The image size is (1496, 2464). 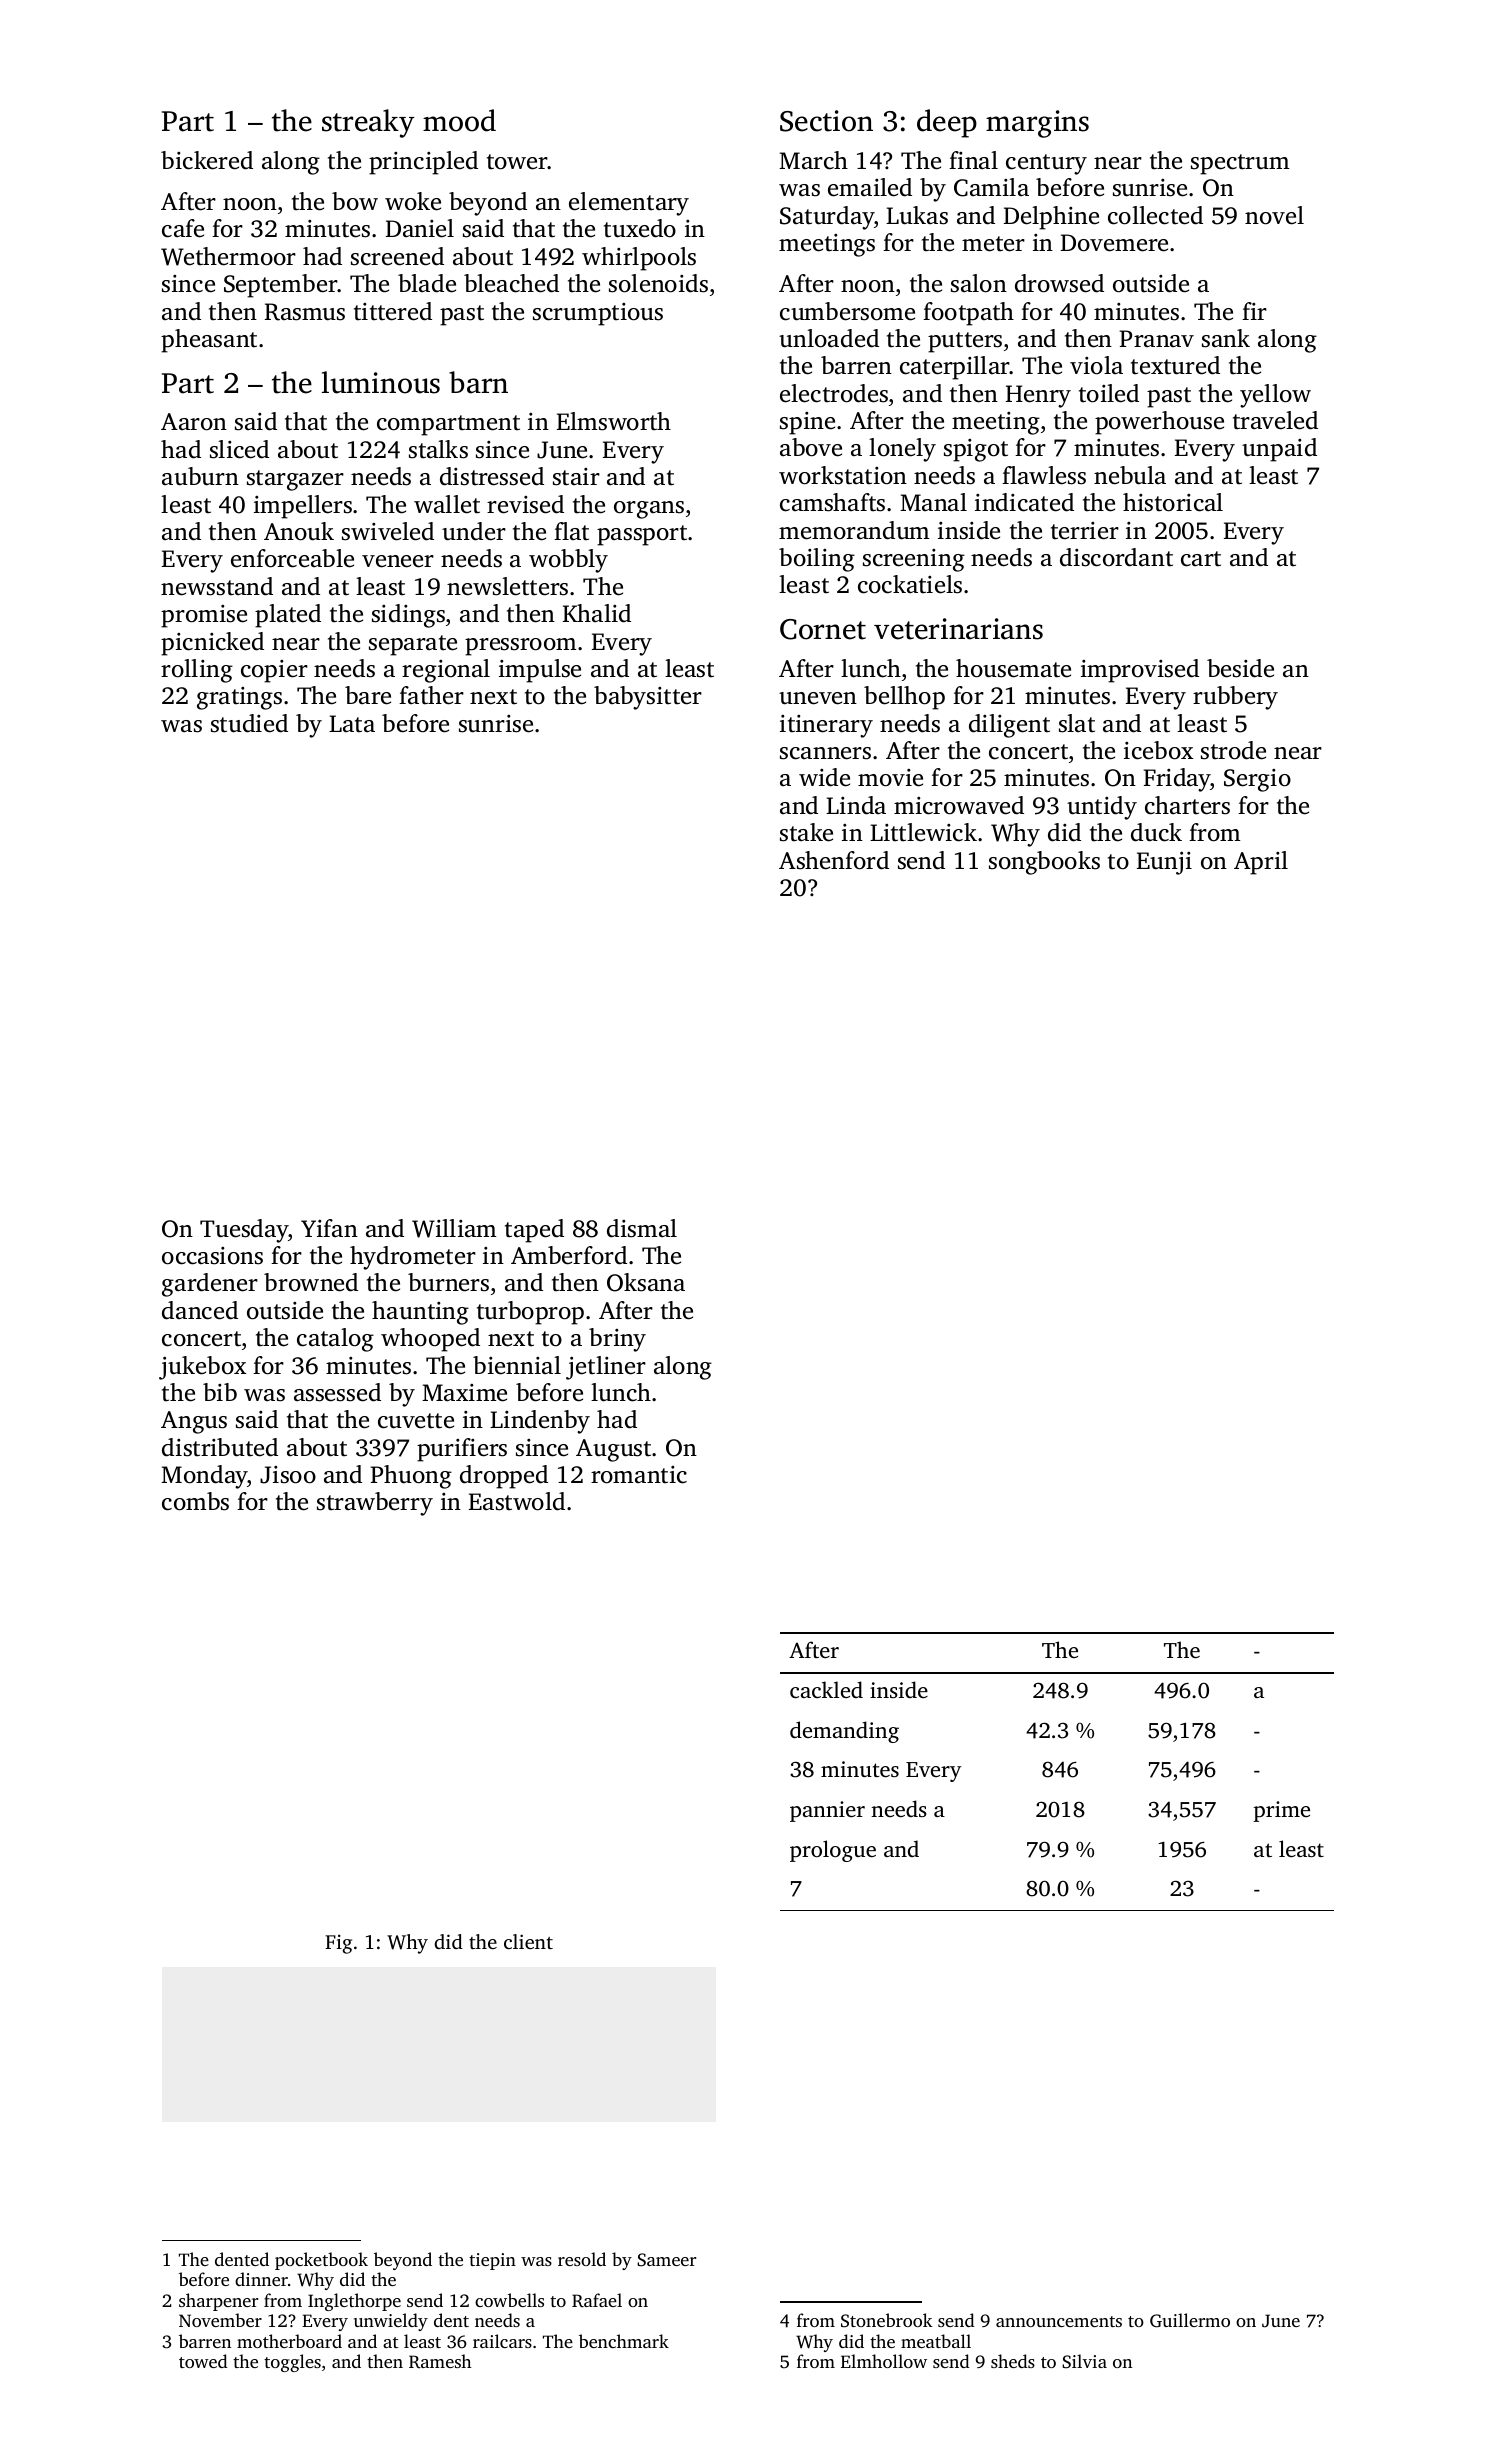 I want to click on Fig, so click(x=338, y=1944).
